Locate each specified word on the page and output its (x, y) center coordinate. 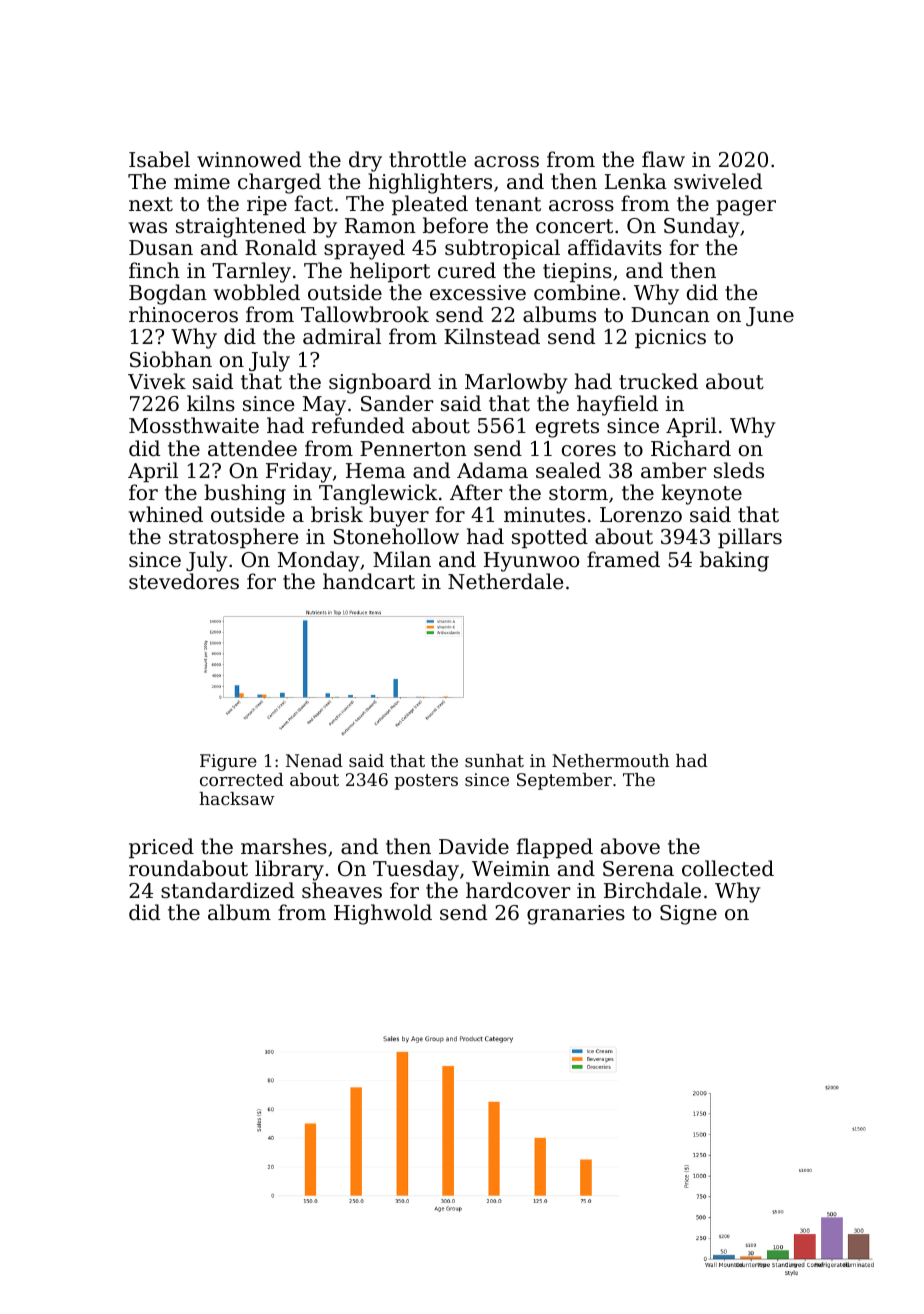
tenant (508, 204)
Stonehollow (396, 536)
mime (202, 182)
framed (623, 559)
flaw (663, 159)
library (289, 870)
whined (166, 514)
